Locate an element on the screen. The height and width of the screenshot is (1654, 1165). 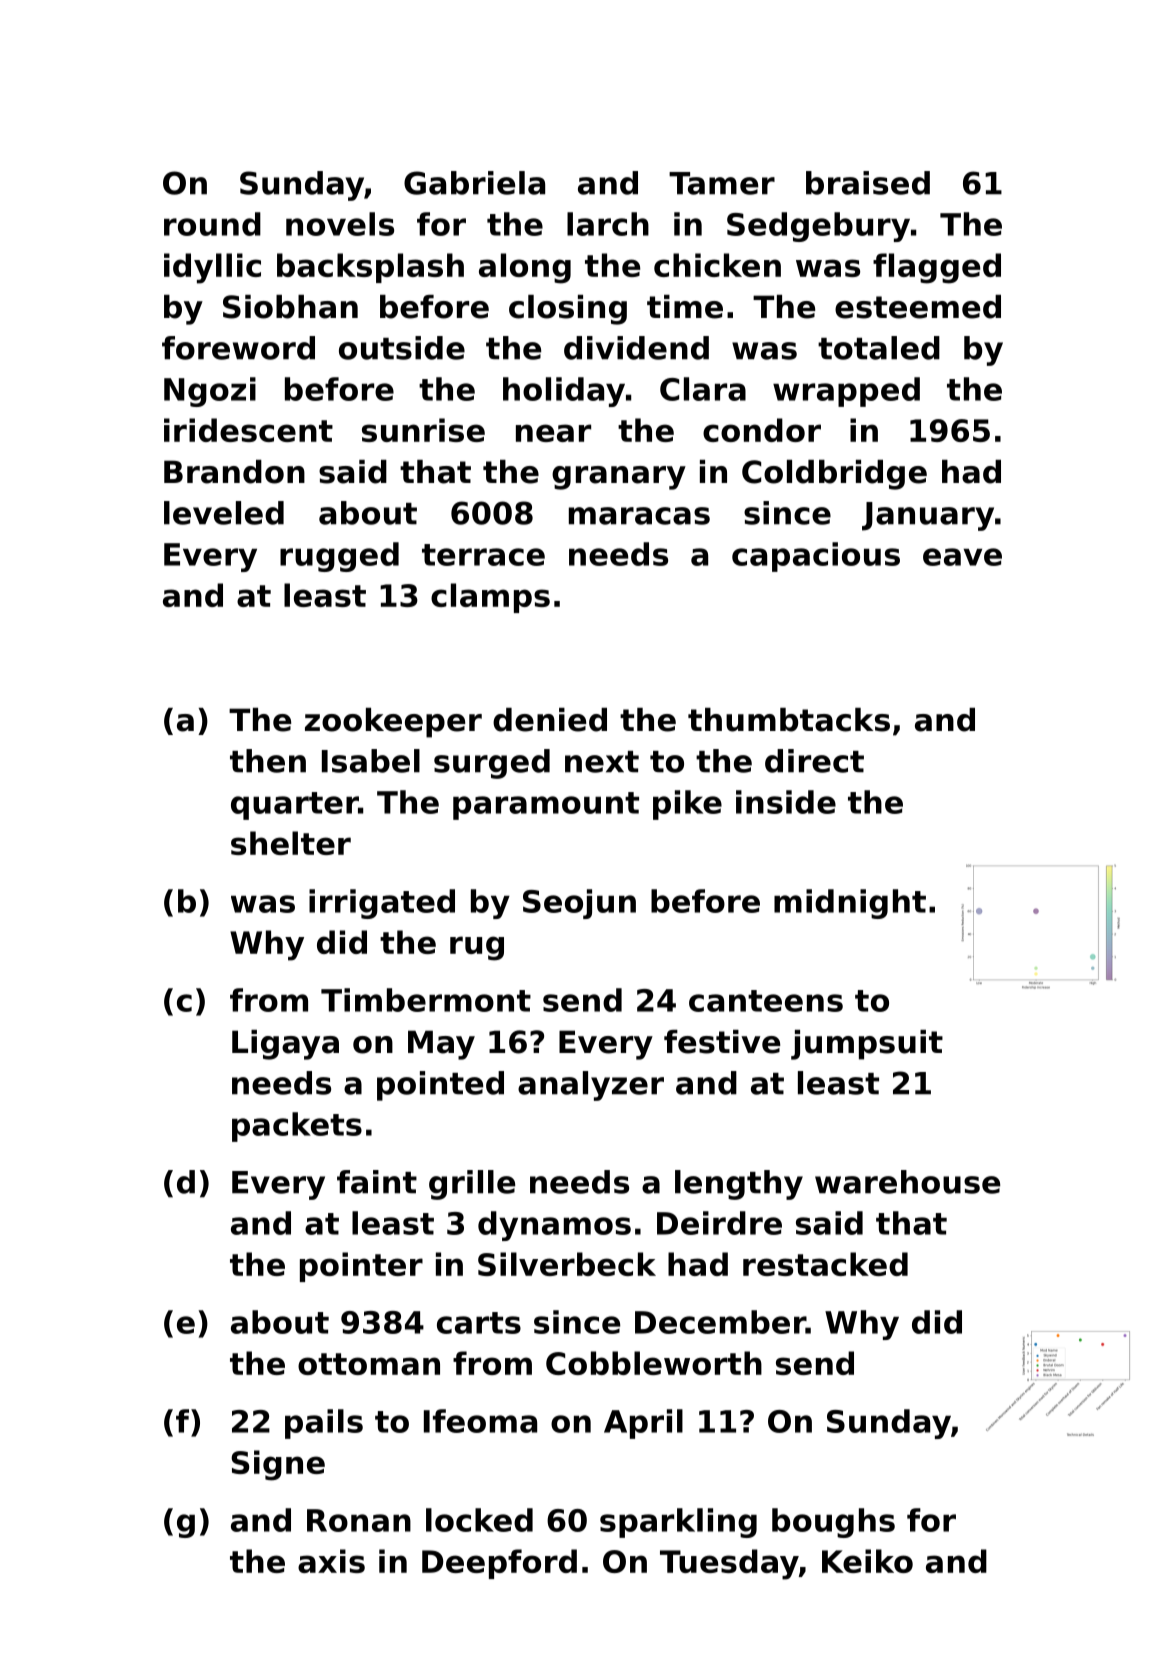
denied is located at coordinates (550, 720).
